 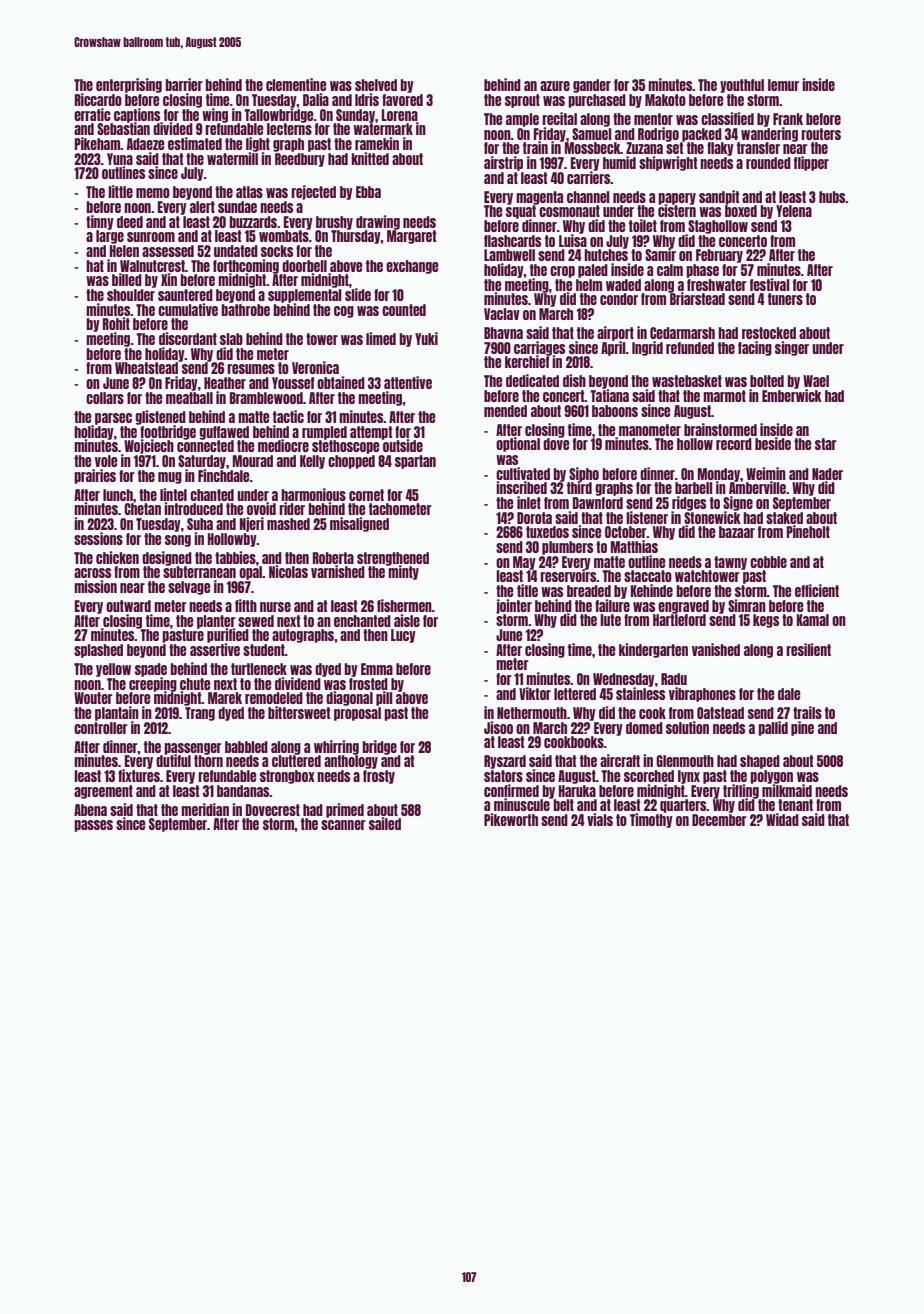 What do you see at coordinates (644, 148) in the screenshot?
I see `Zuzana` at bounding box center [644, 148].
